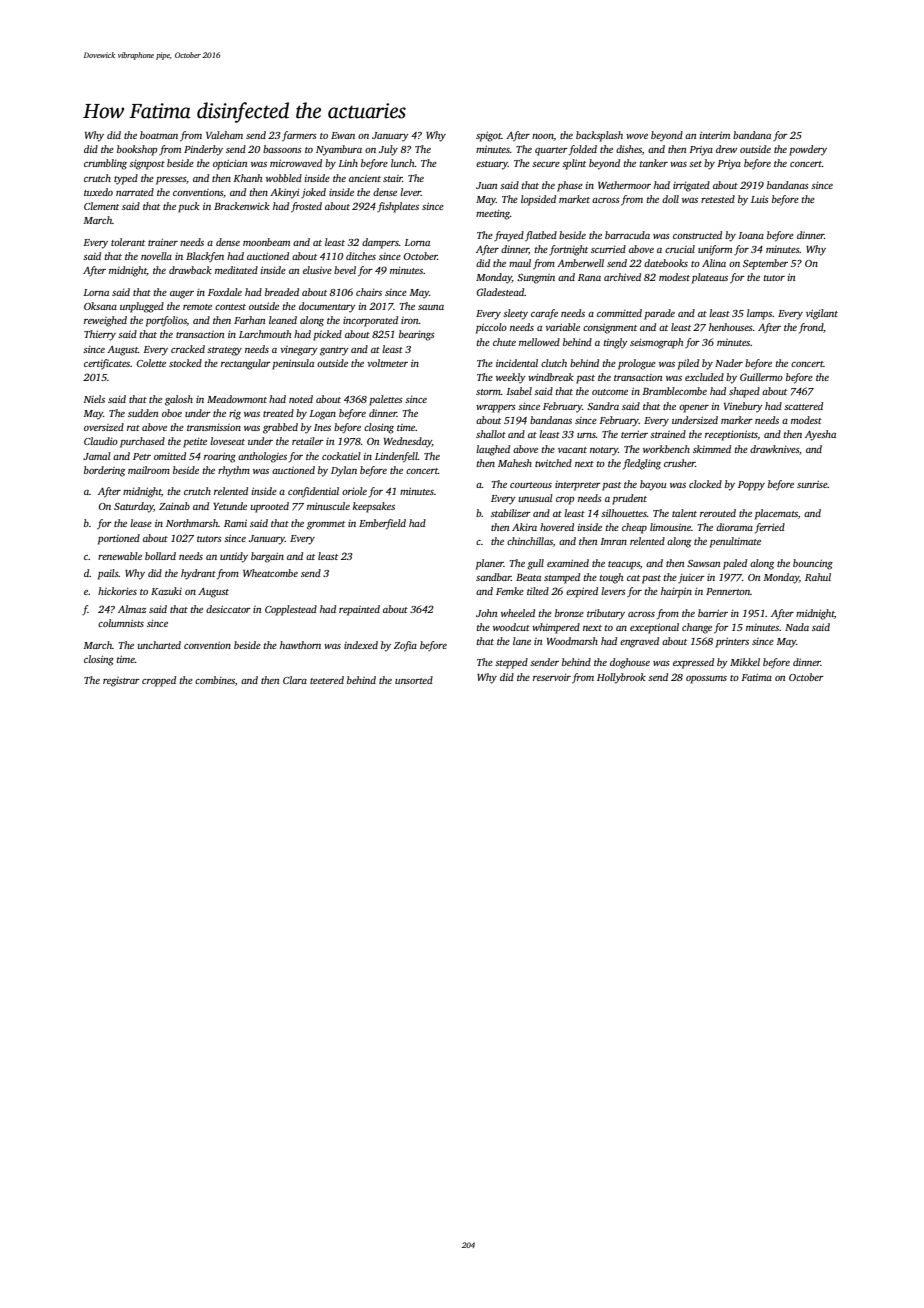 The height and width of the screenshot is (1308, 924). What do you see at coordinates (100, 335) in the screenshot?
I see `Thierry` at bounding box center [100, 335].
